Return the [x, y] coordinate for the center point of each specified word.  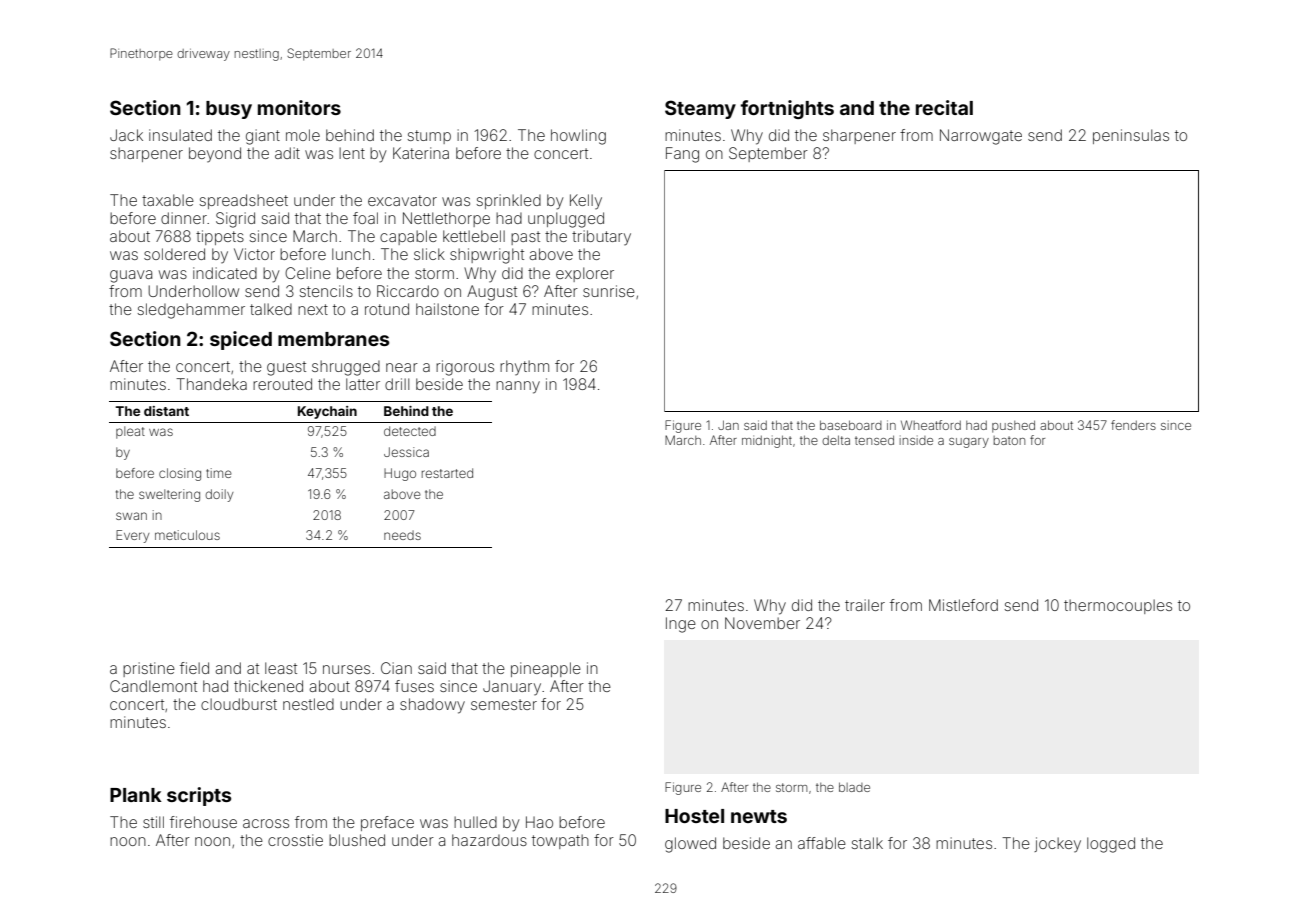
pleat [130, 432]
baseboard [851, 425]
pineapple [546, 669]
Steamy [700, 109]
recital [944, 107]
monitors [299, 107]
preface [387, 823]
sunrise [609, 291]
